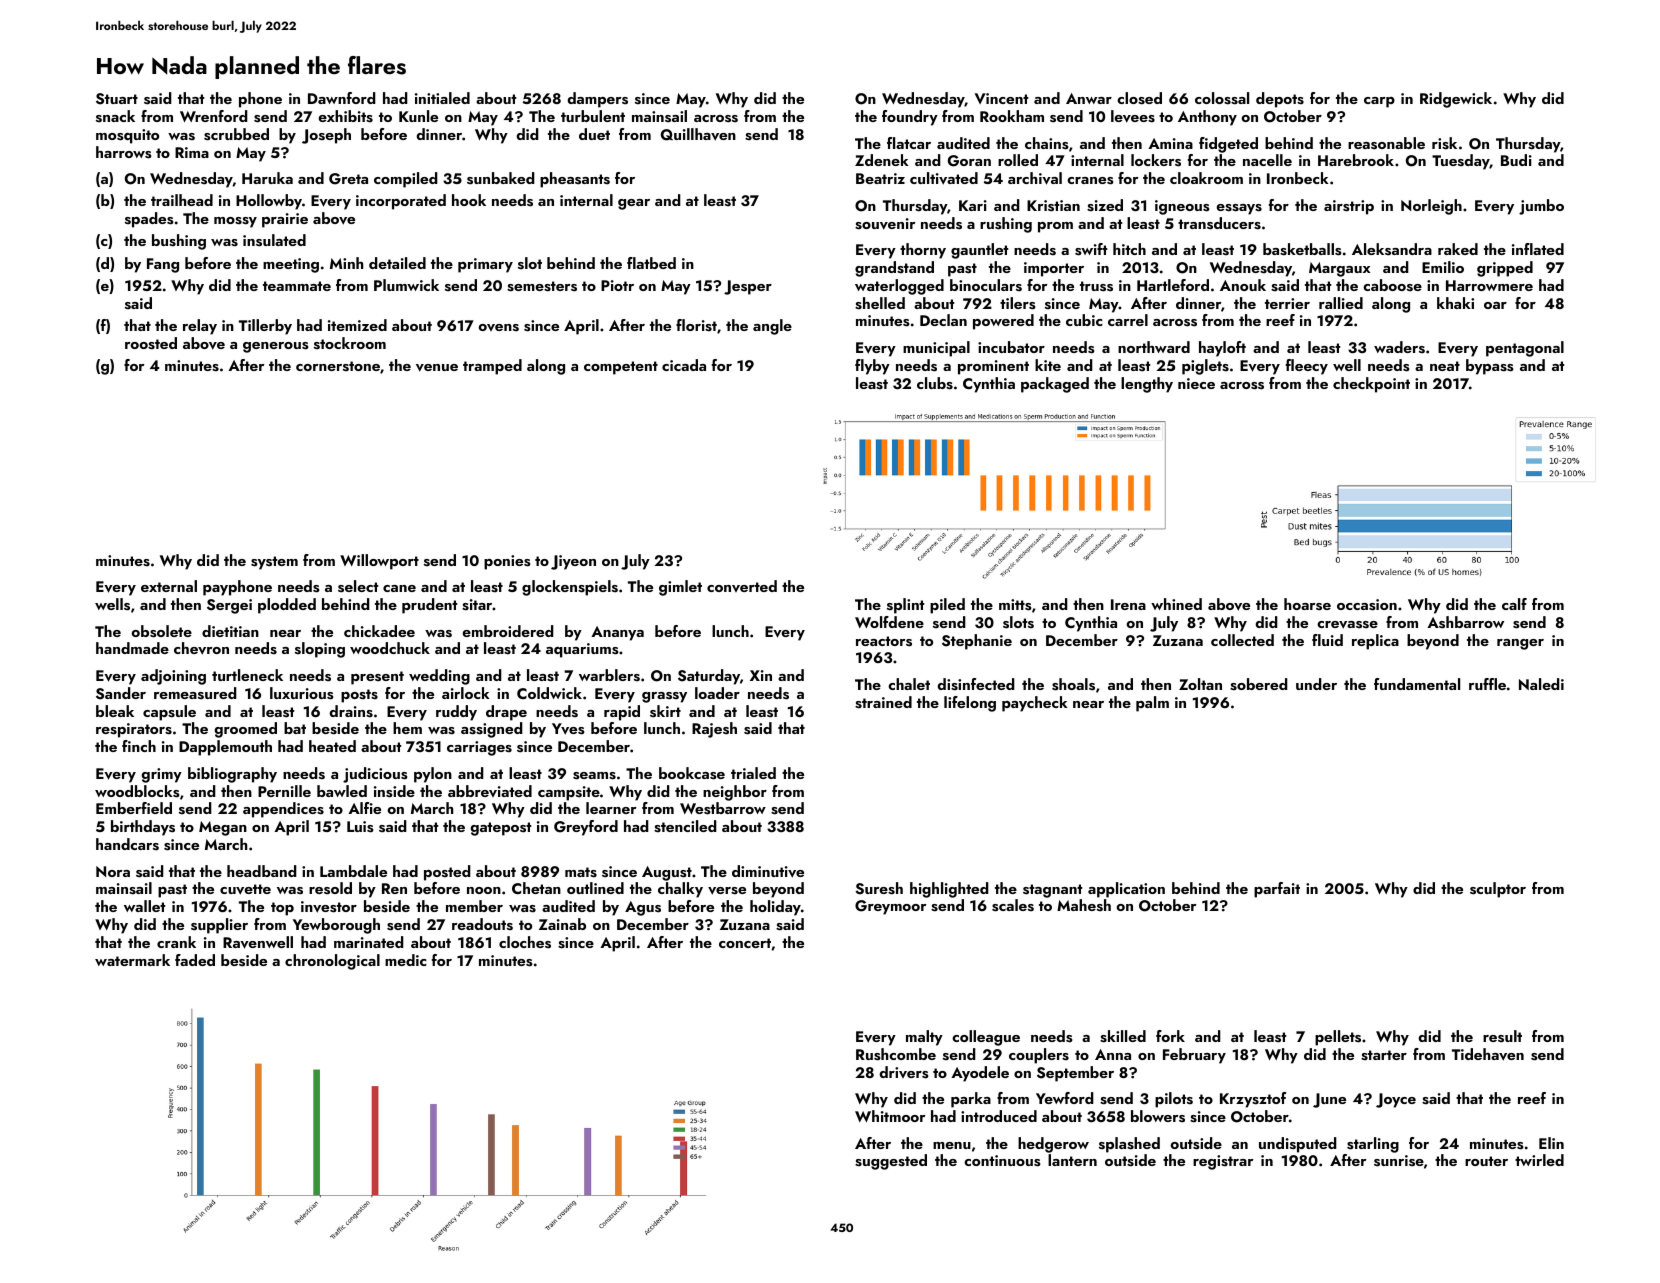 The width and height of the screenshot is (1660, 1283). What do you see at coordinates (1015, 605) in the screenshot?
I see `mitts` at bounding box center [1015, 605].
